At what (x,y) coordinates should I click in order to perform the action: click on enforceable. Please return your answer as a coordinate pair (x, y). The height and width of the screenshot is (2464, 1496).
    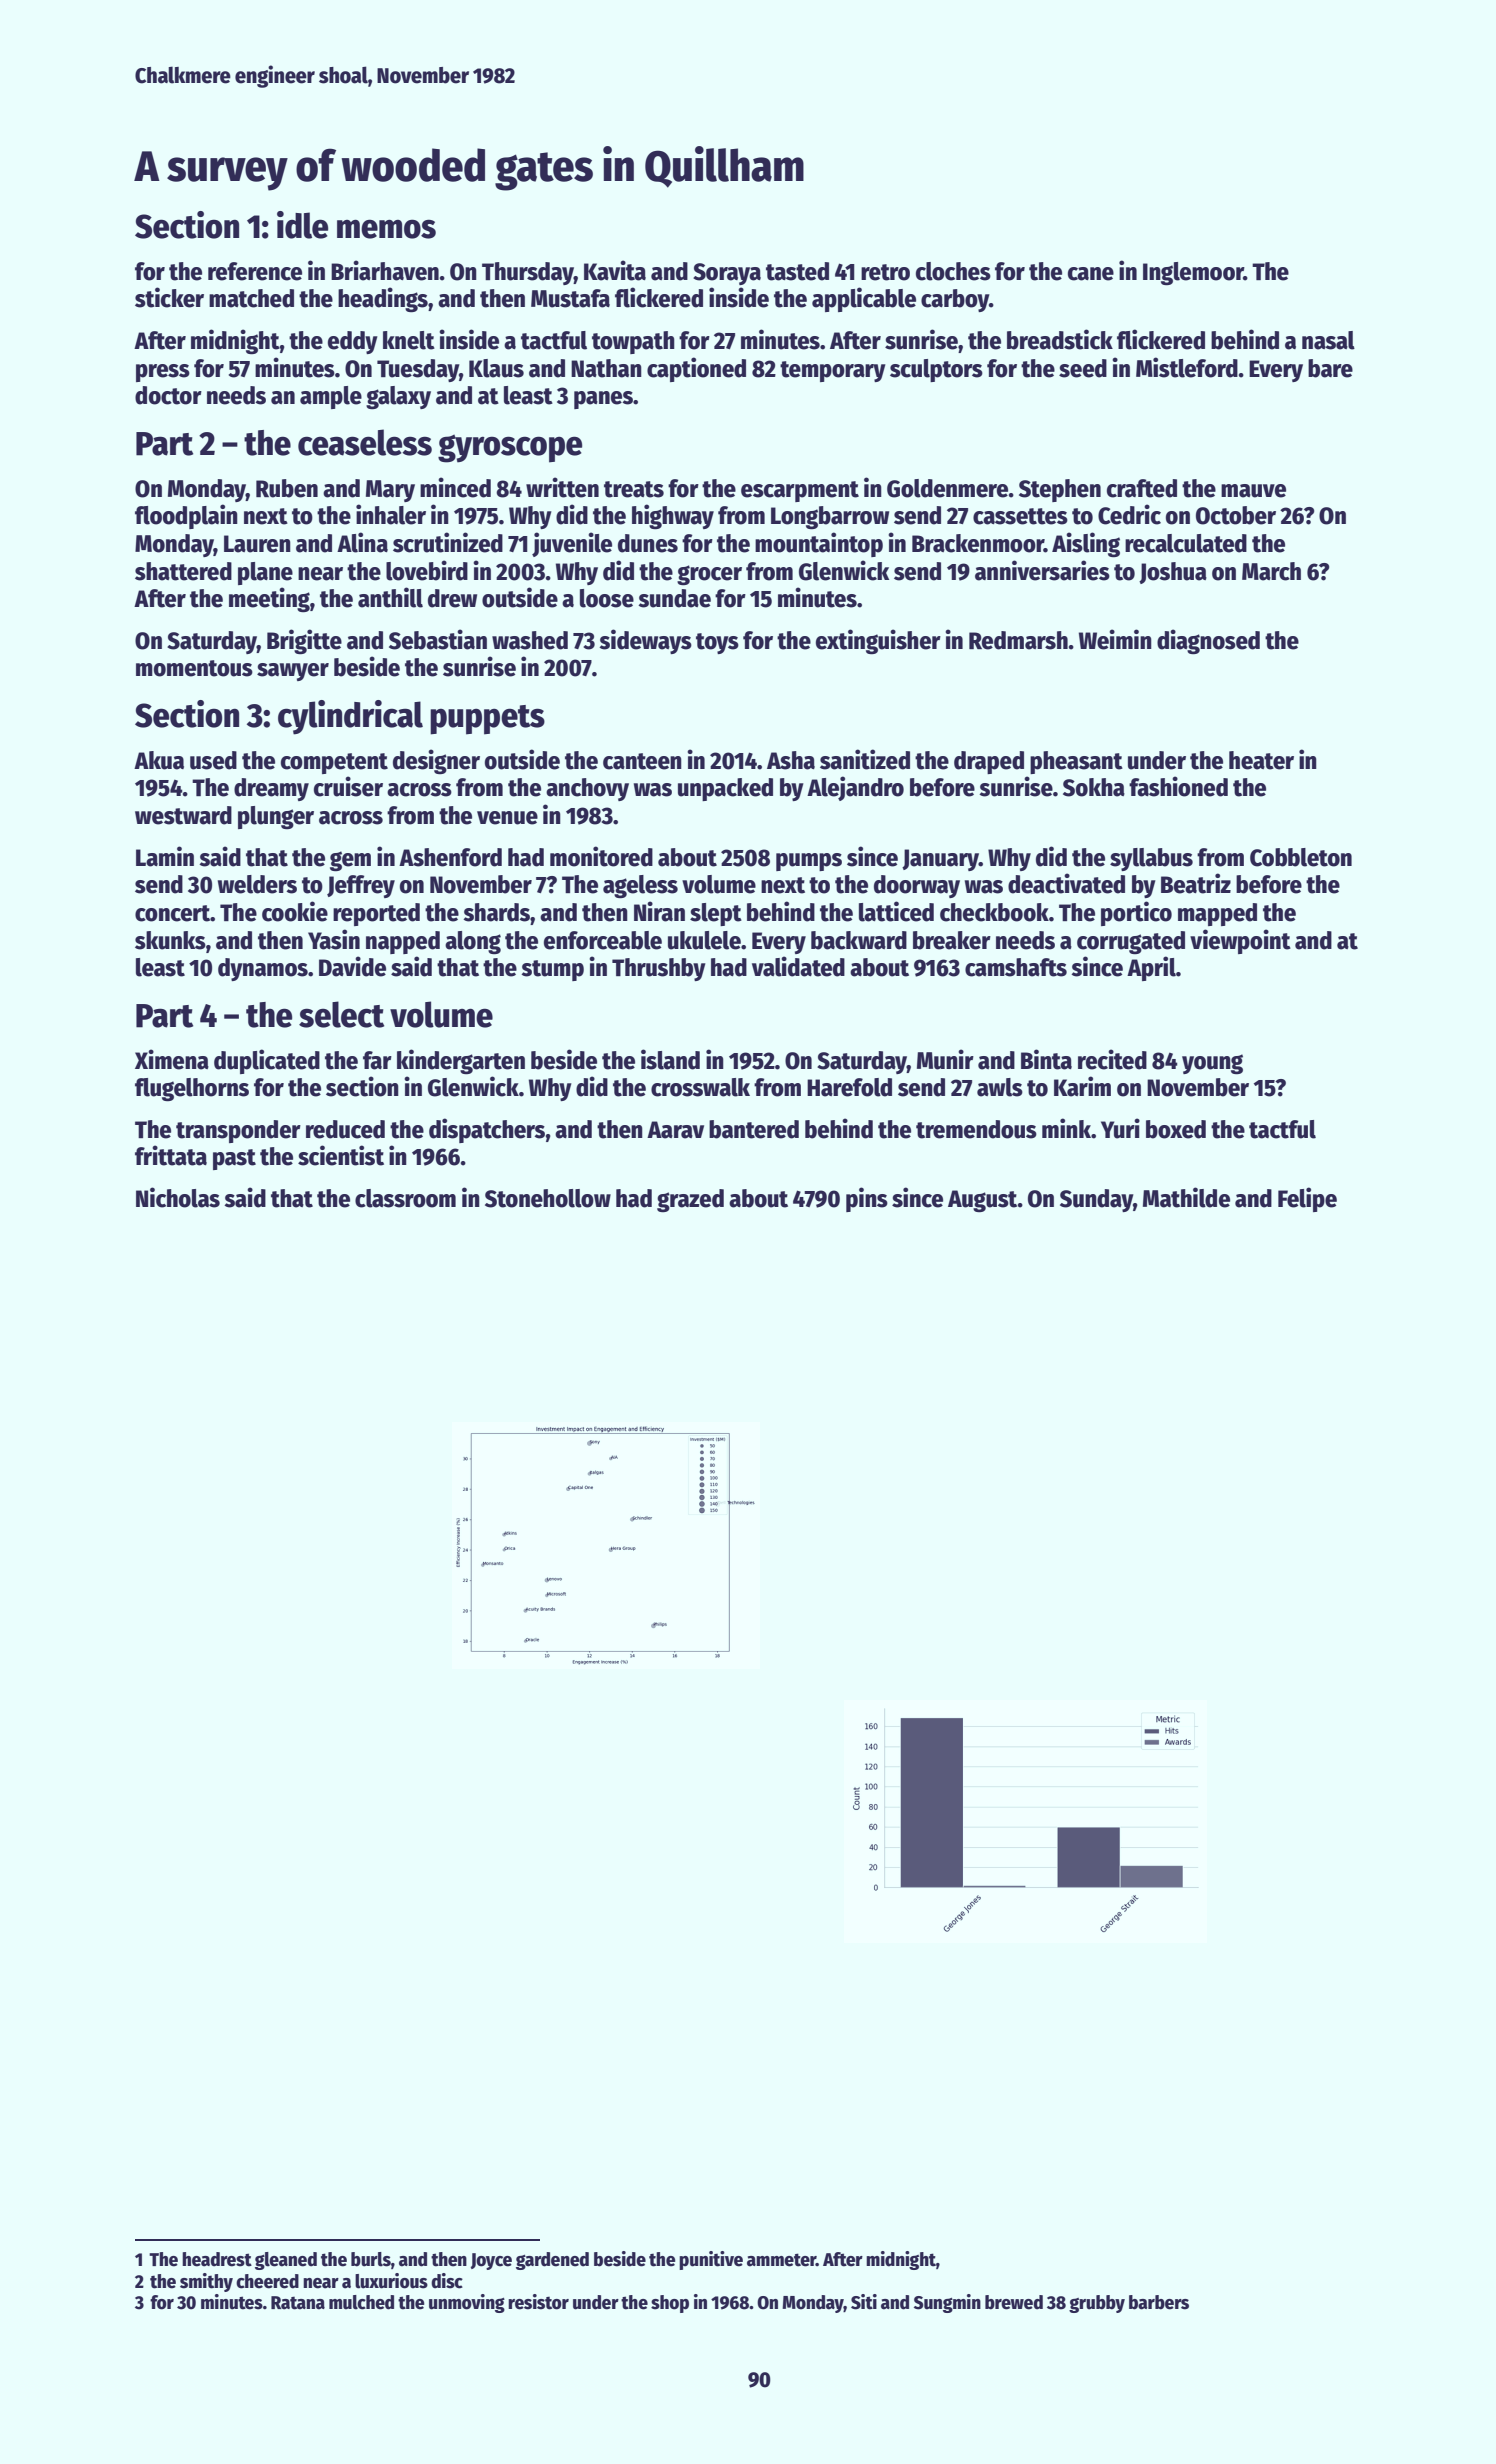
    Looking at the image, I should click on (603, 940).
